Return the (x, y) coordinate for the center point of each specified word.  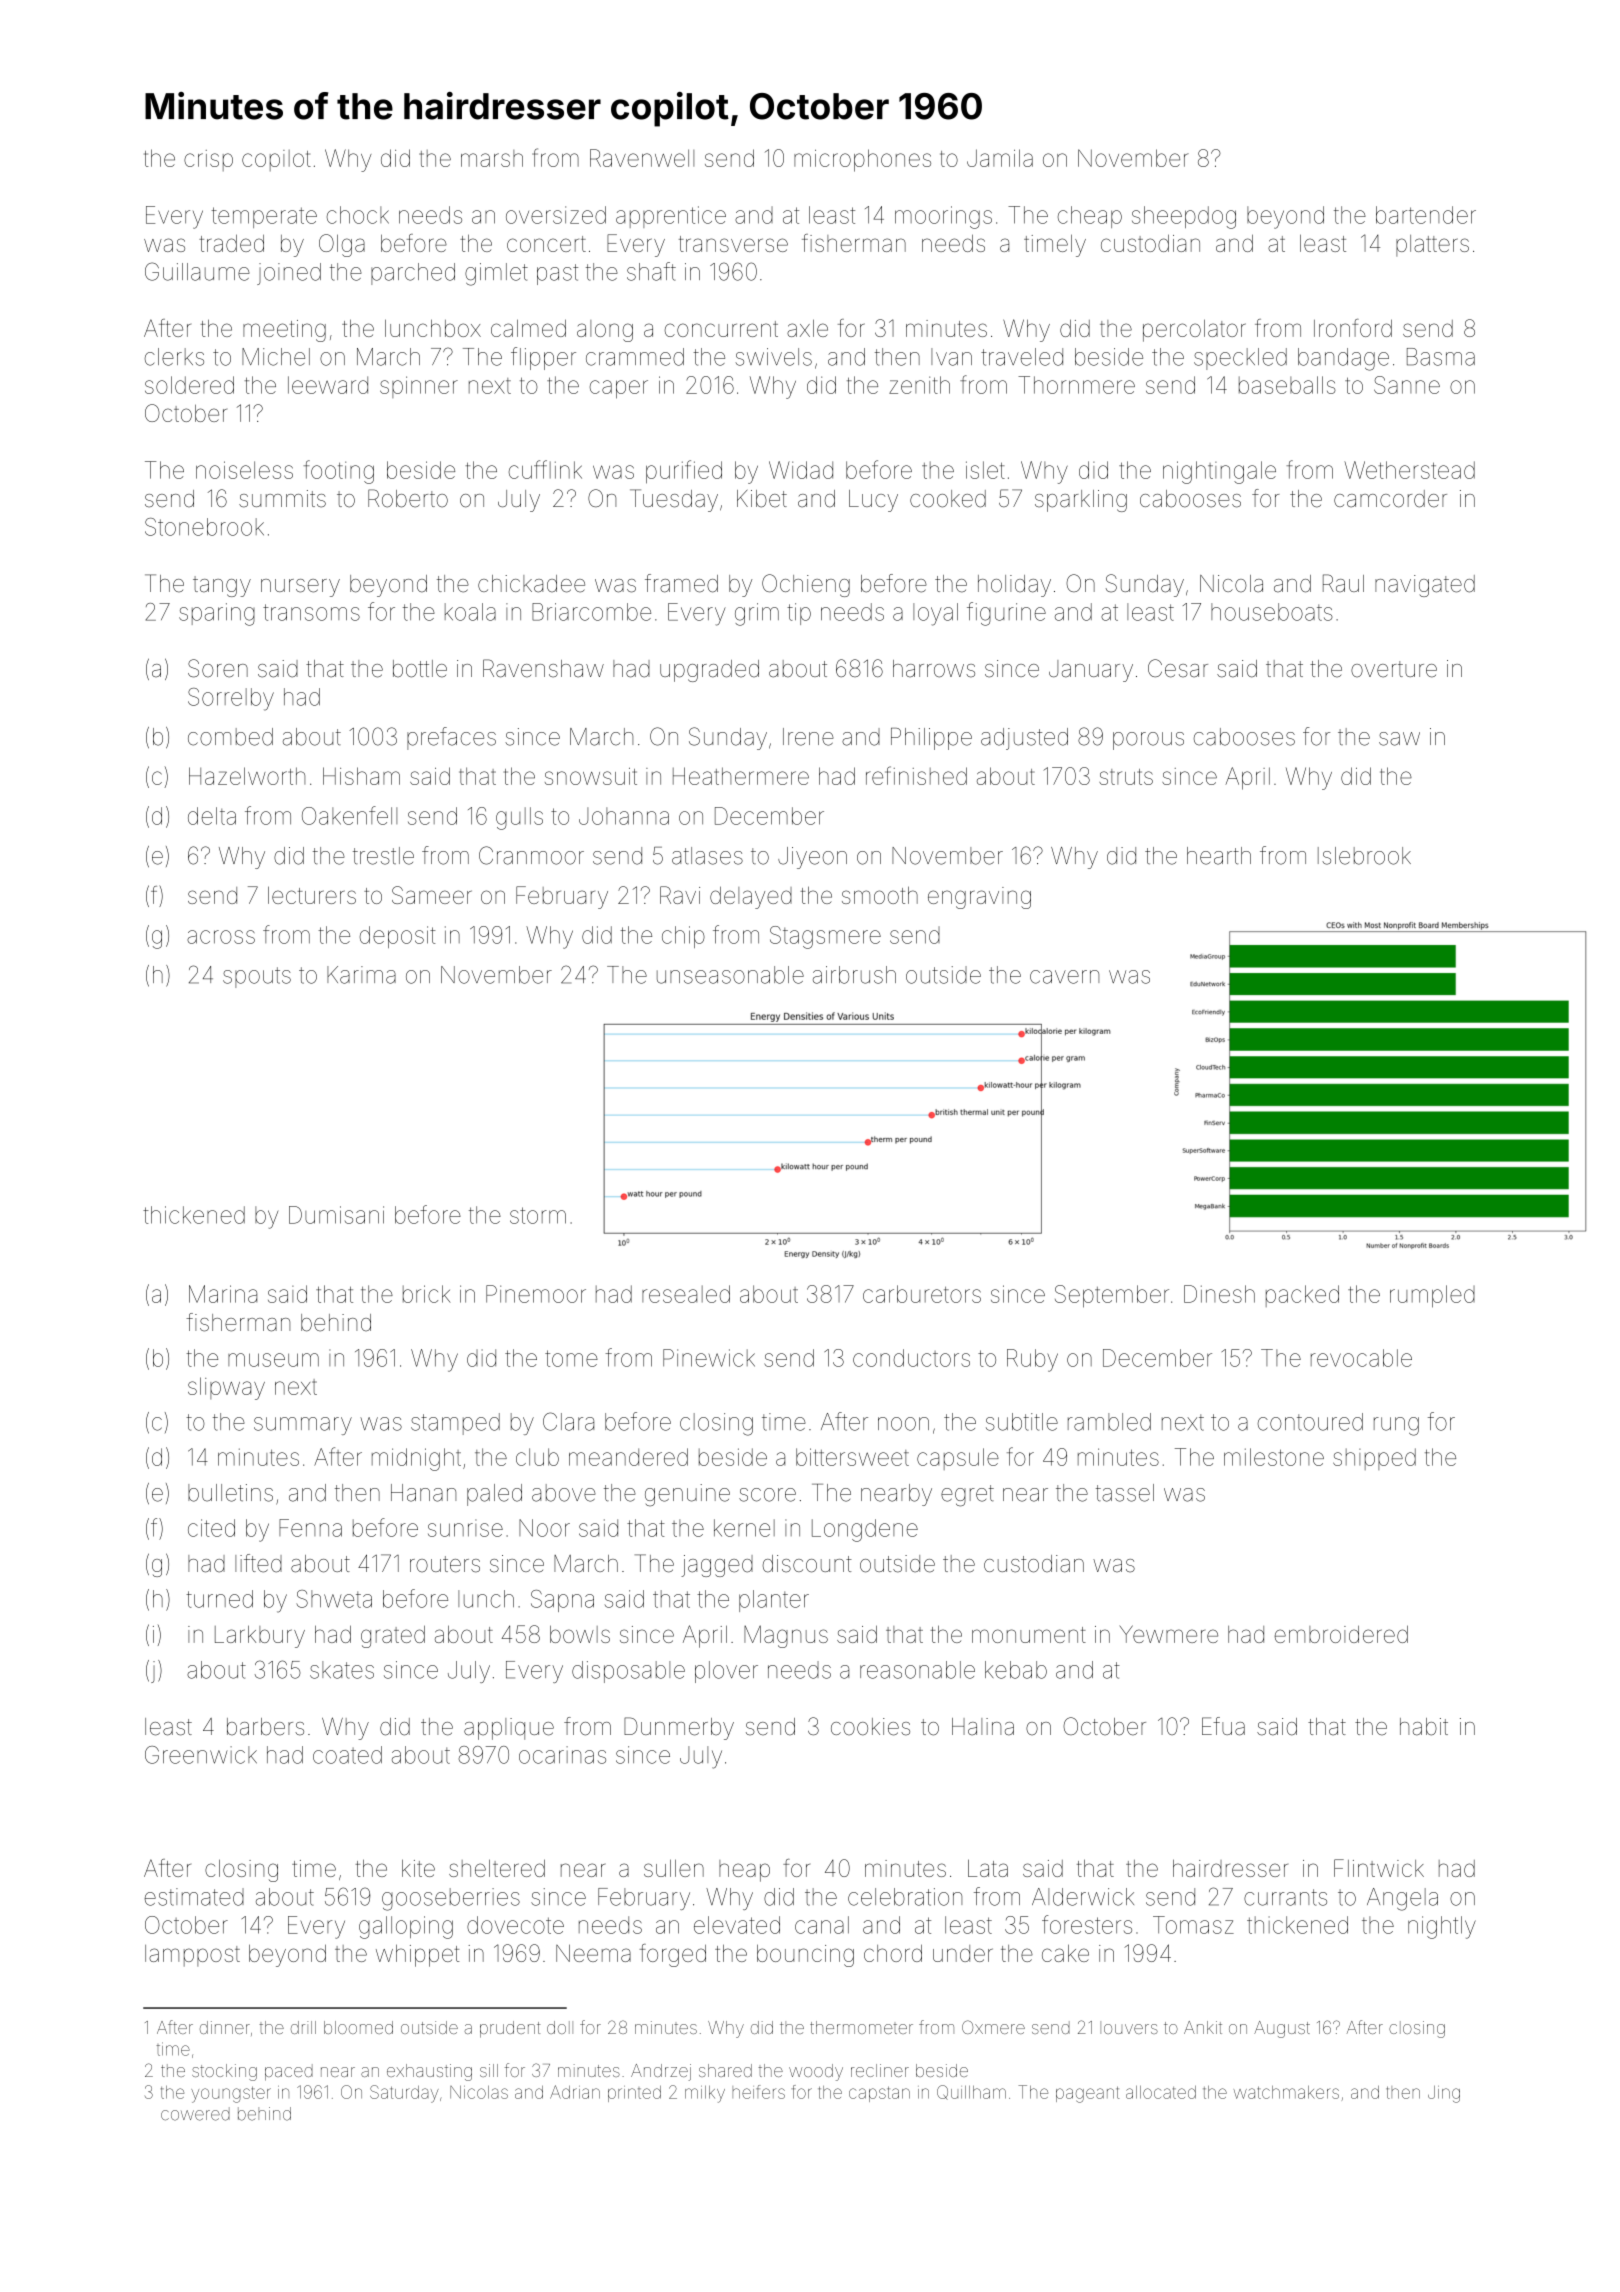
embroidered (1341, 1634)
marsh (492, 158)
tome (571, 1358)
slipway (226, 1388)
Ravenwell (642, 158)
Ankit (1203, 2027)
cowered (195, 2114)
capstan (879, 2094)
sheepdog (1184, 217)
